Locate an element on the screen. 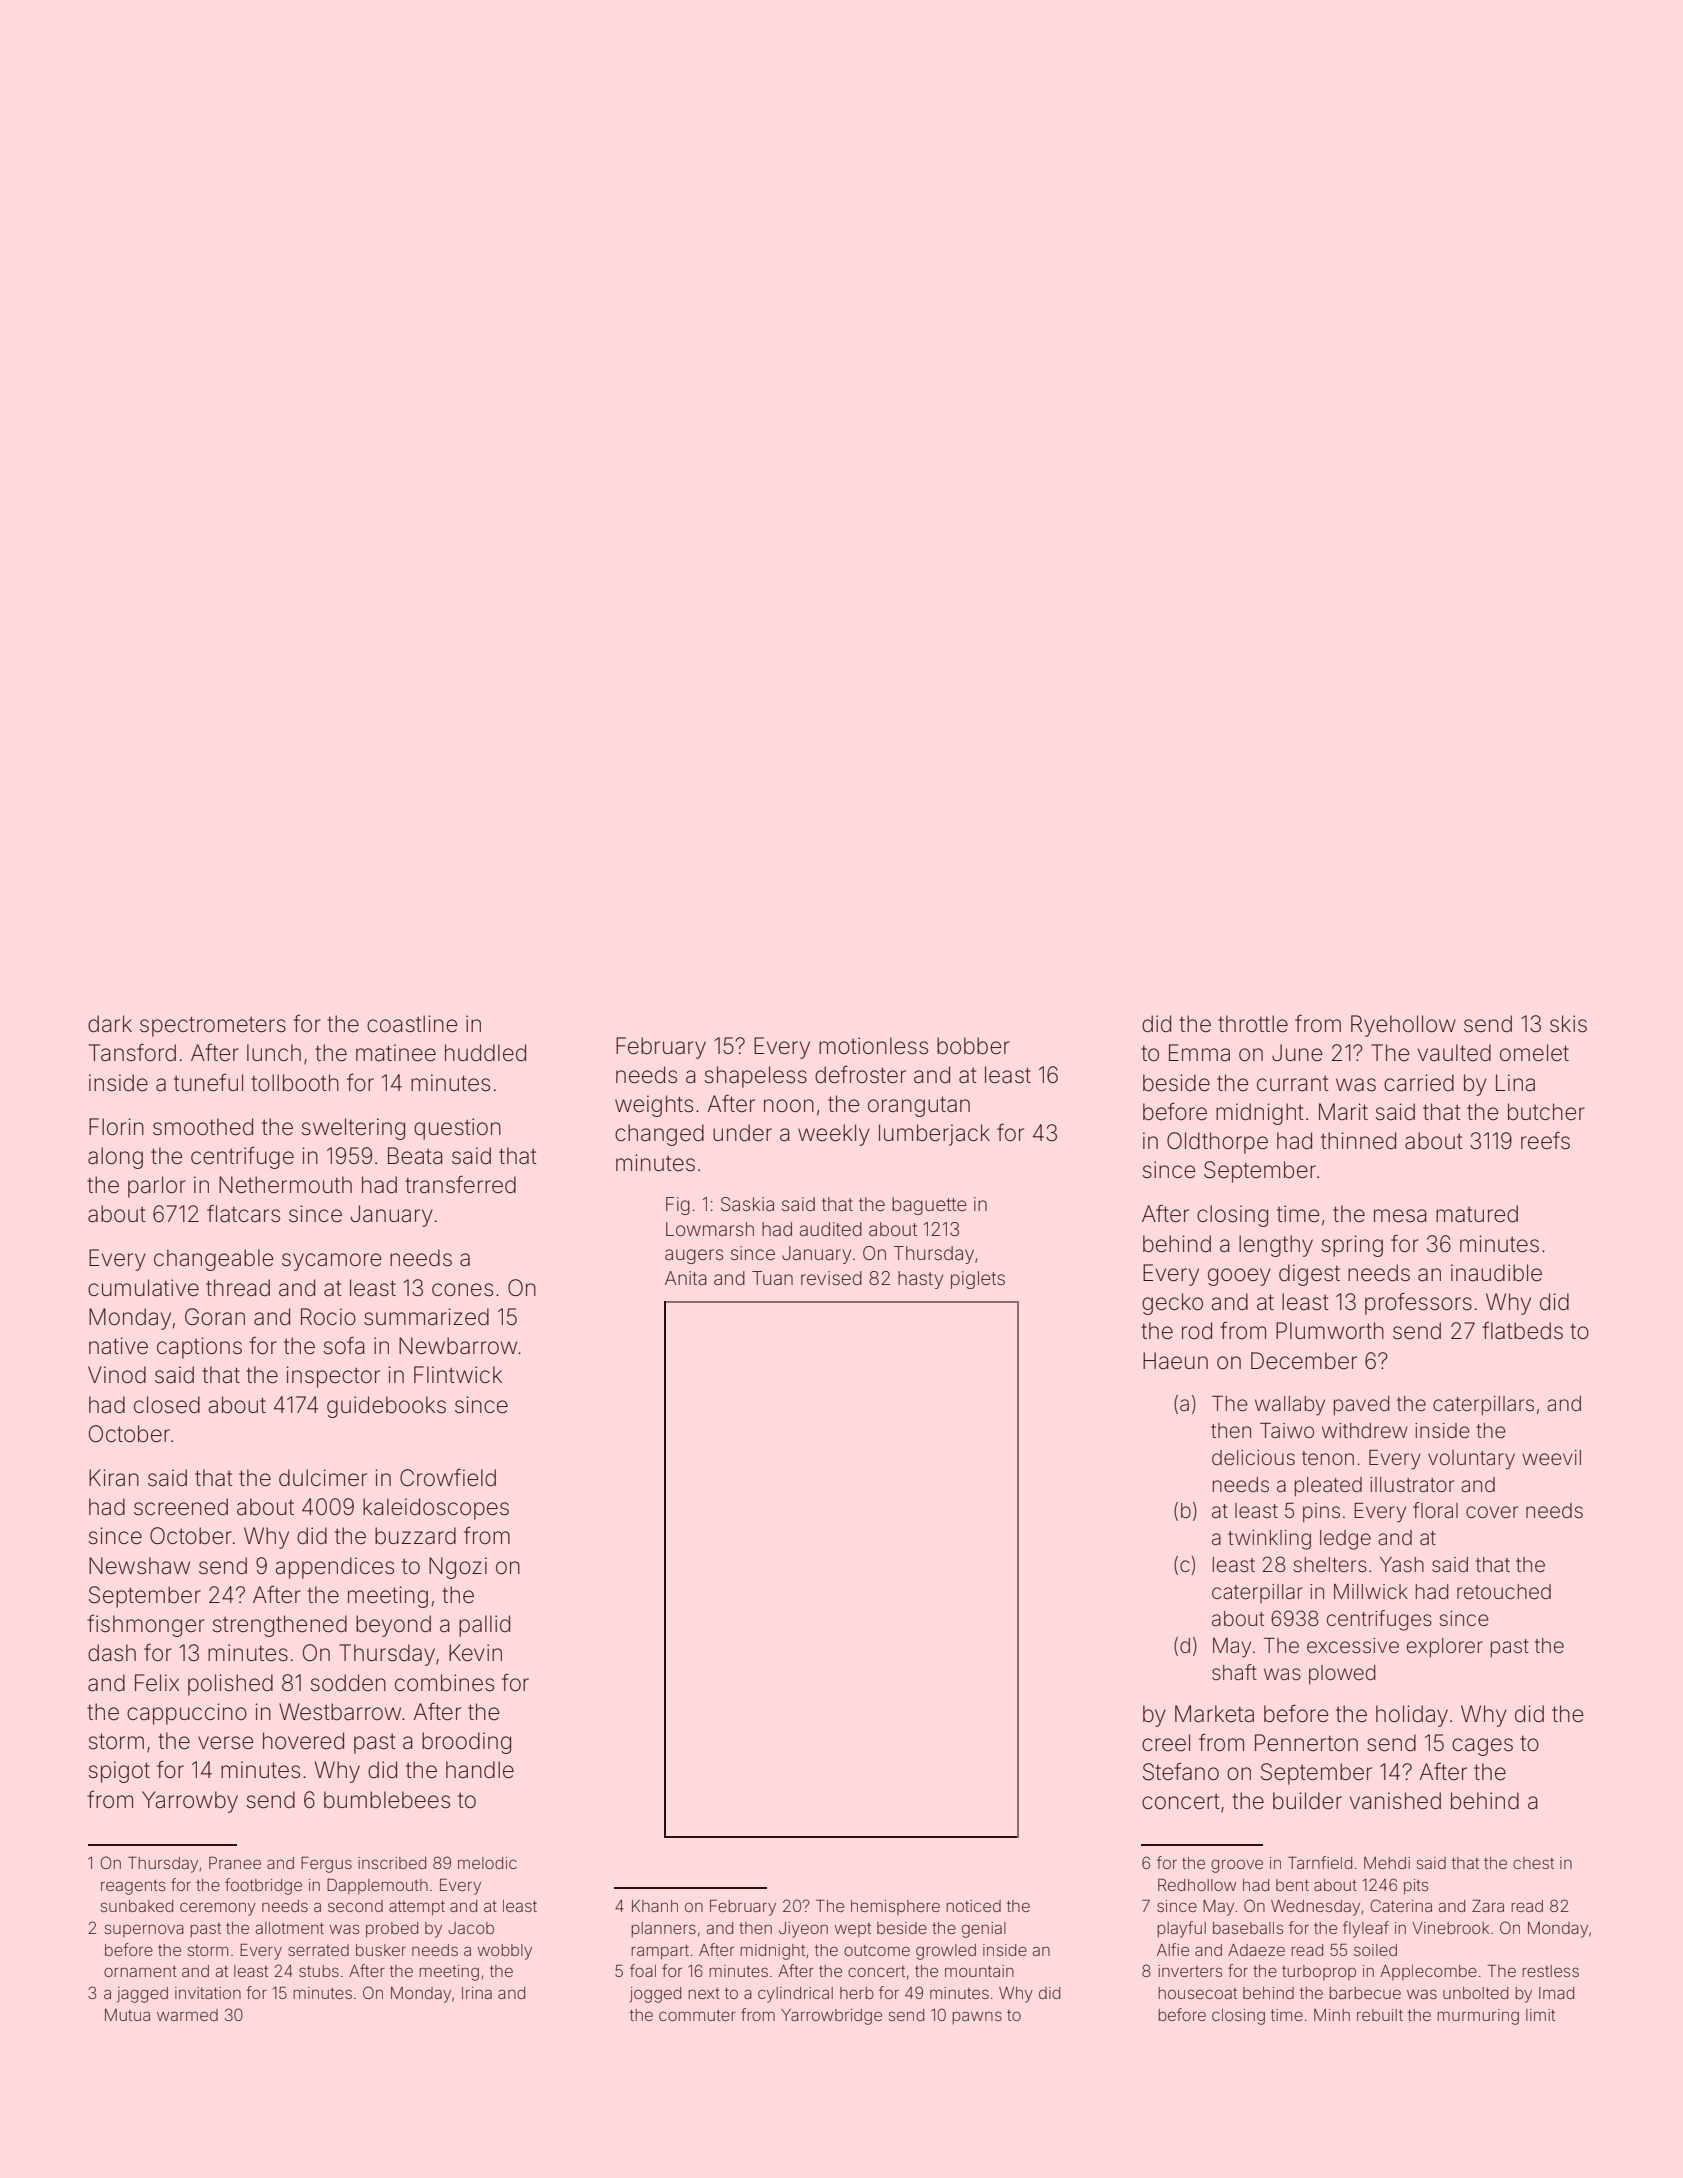  coastline is located at coordinates (412, 1024).
